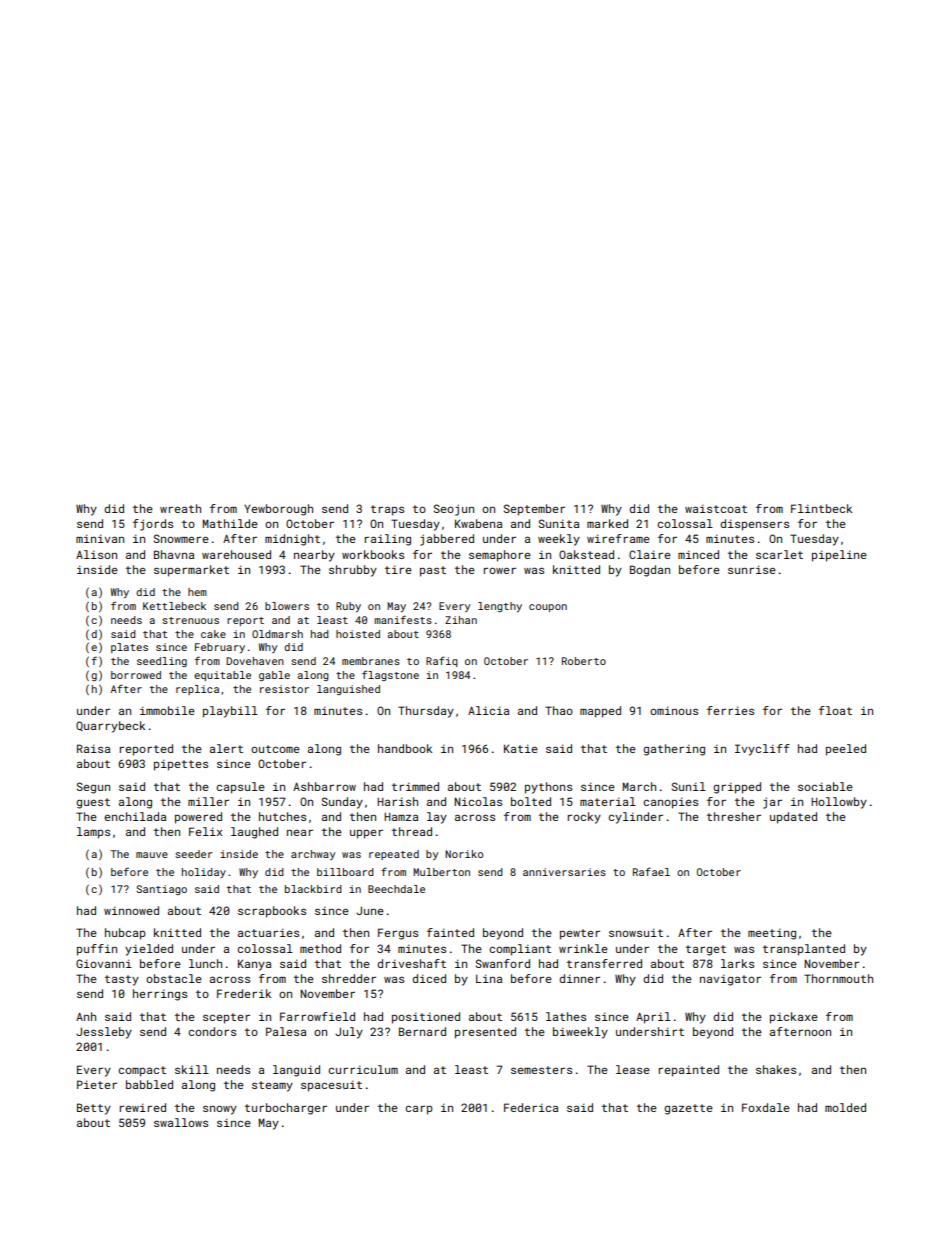  Describe the element at coordinates (143, 1107) in the screenshot. I see `rewired` at that location.
